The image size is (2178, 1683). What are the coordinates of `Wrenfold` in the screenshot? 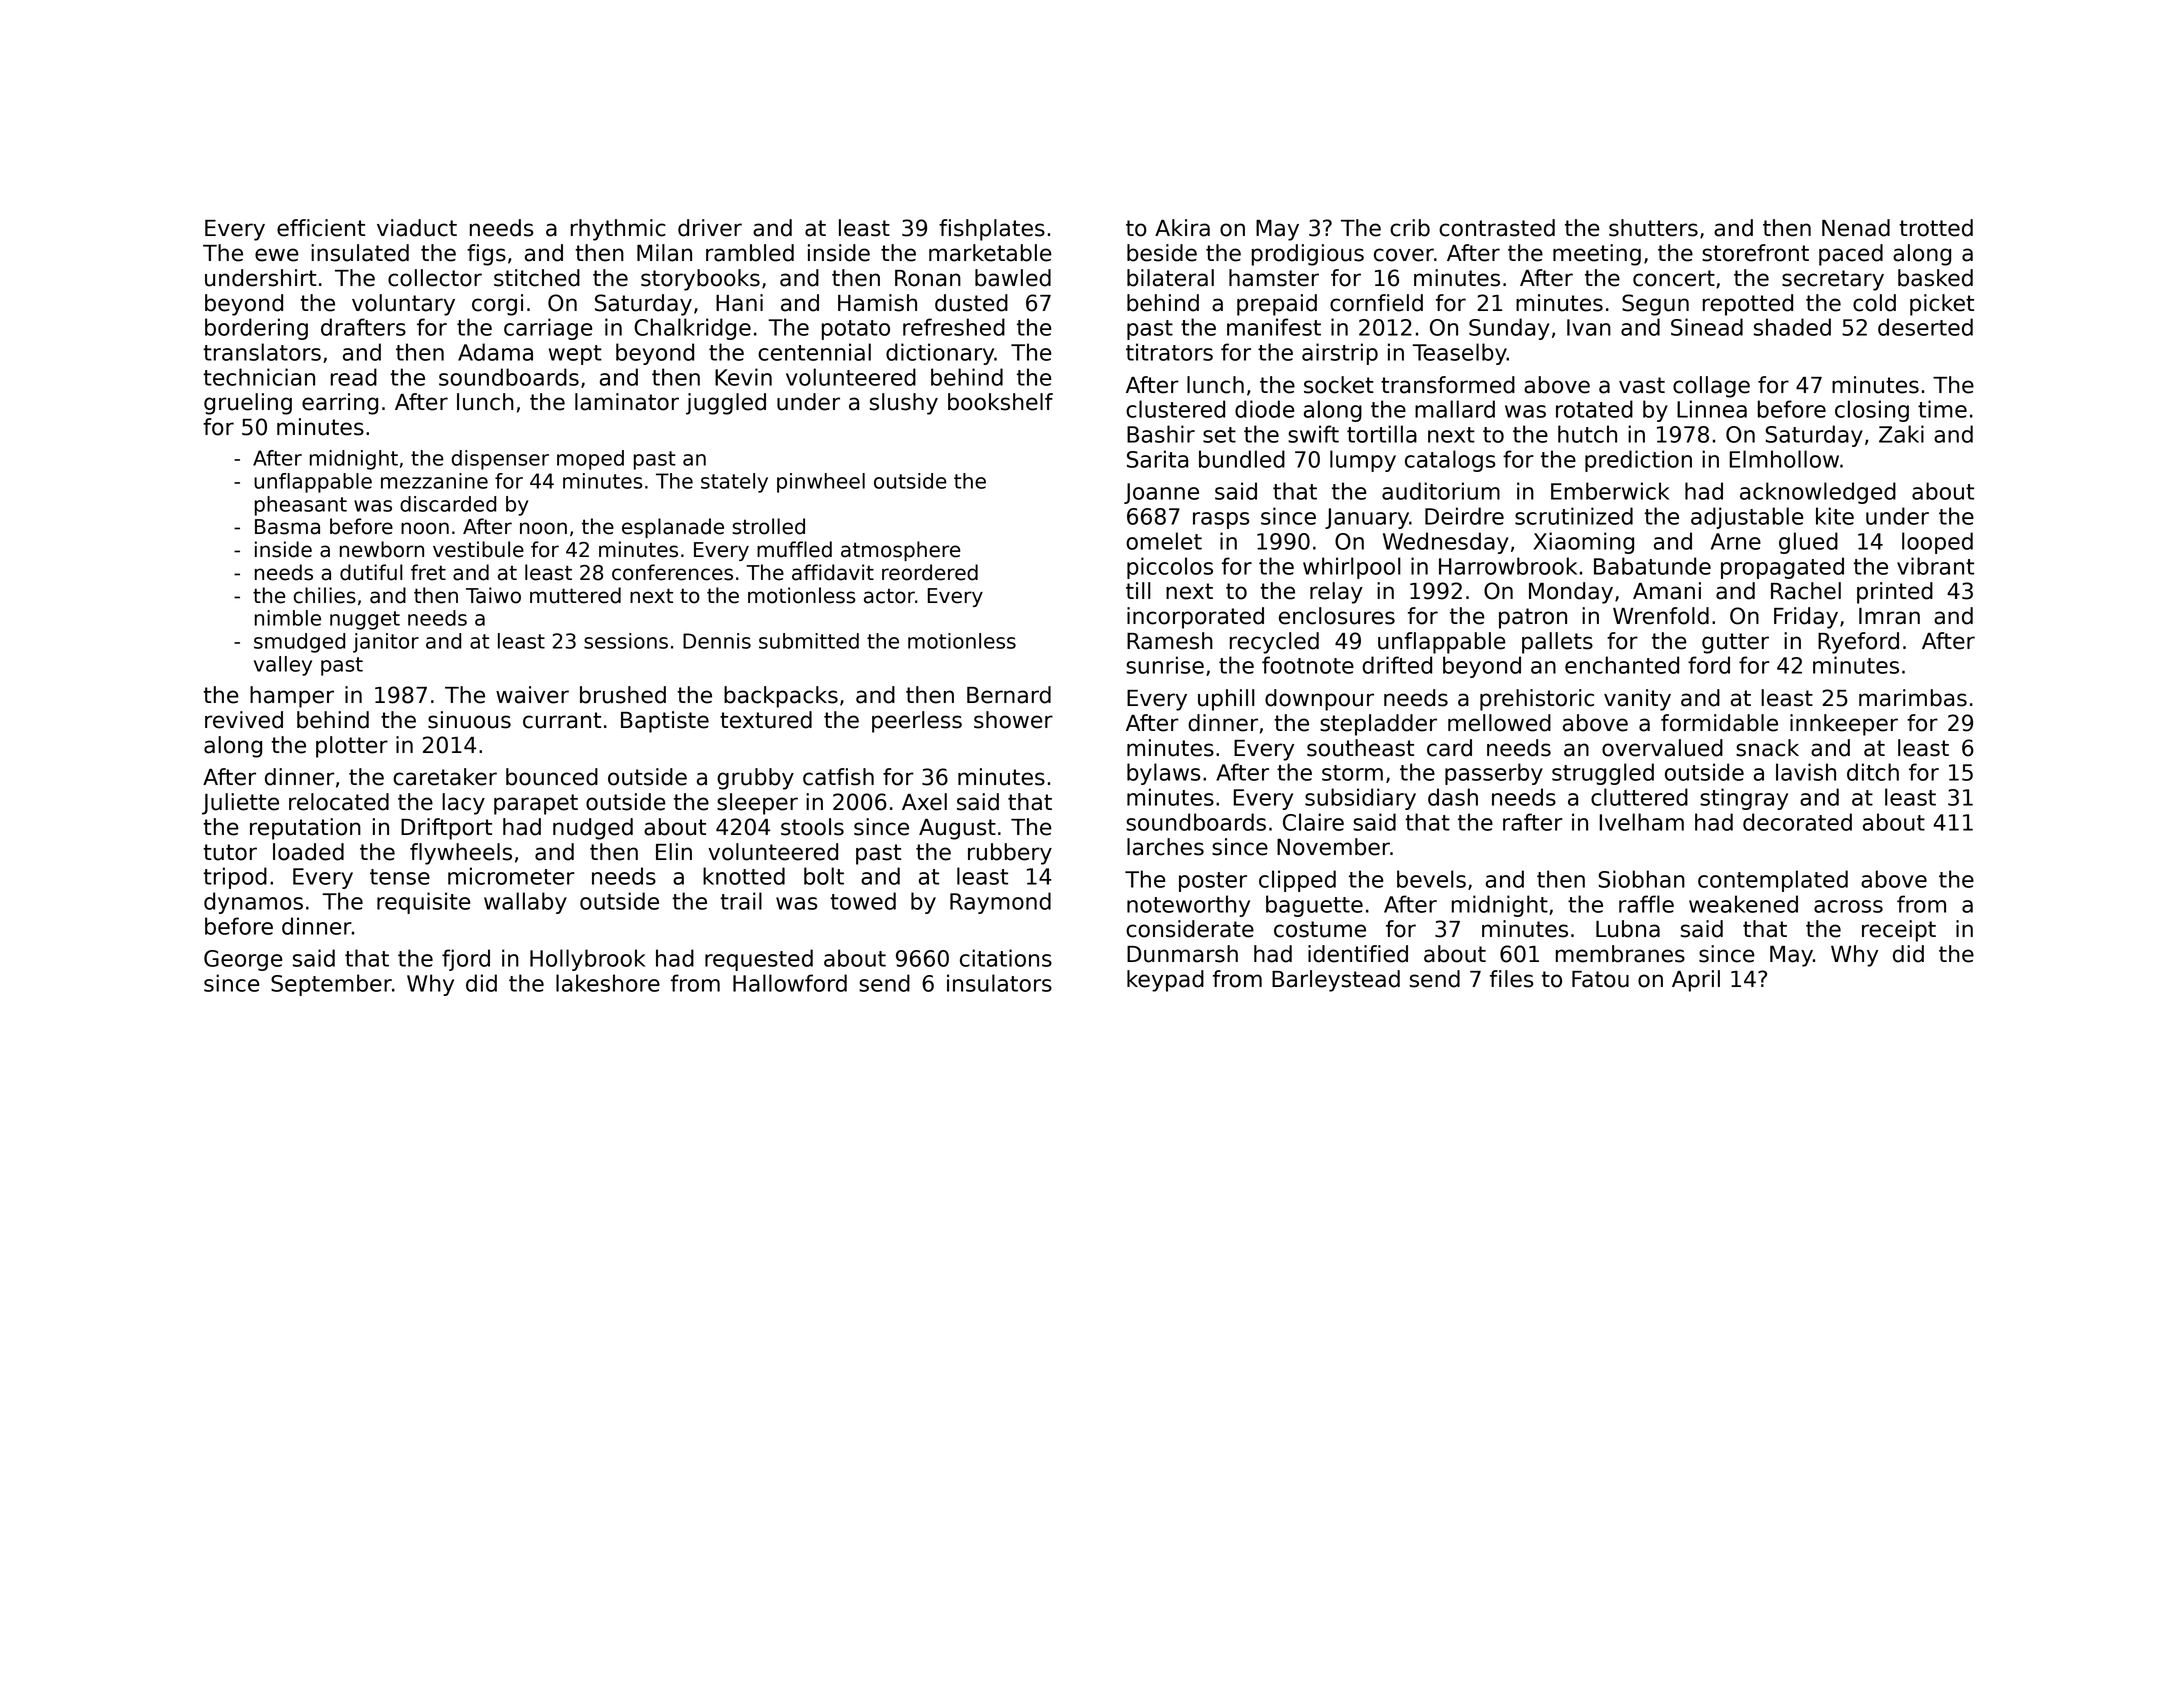 It's located at (1661, 616).
